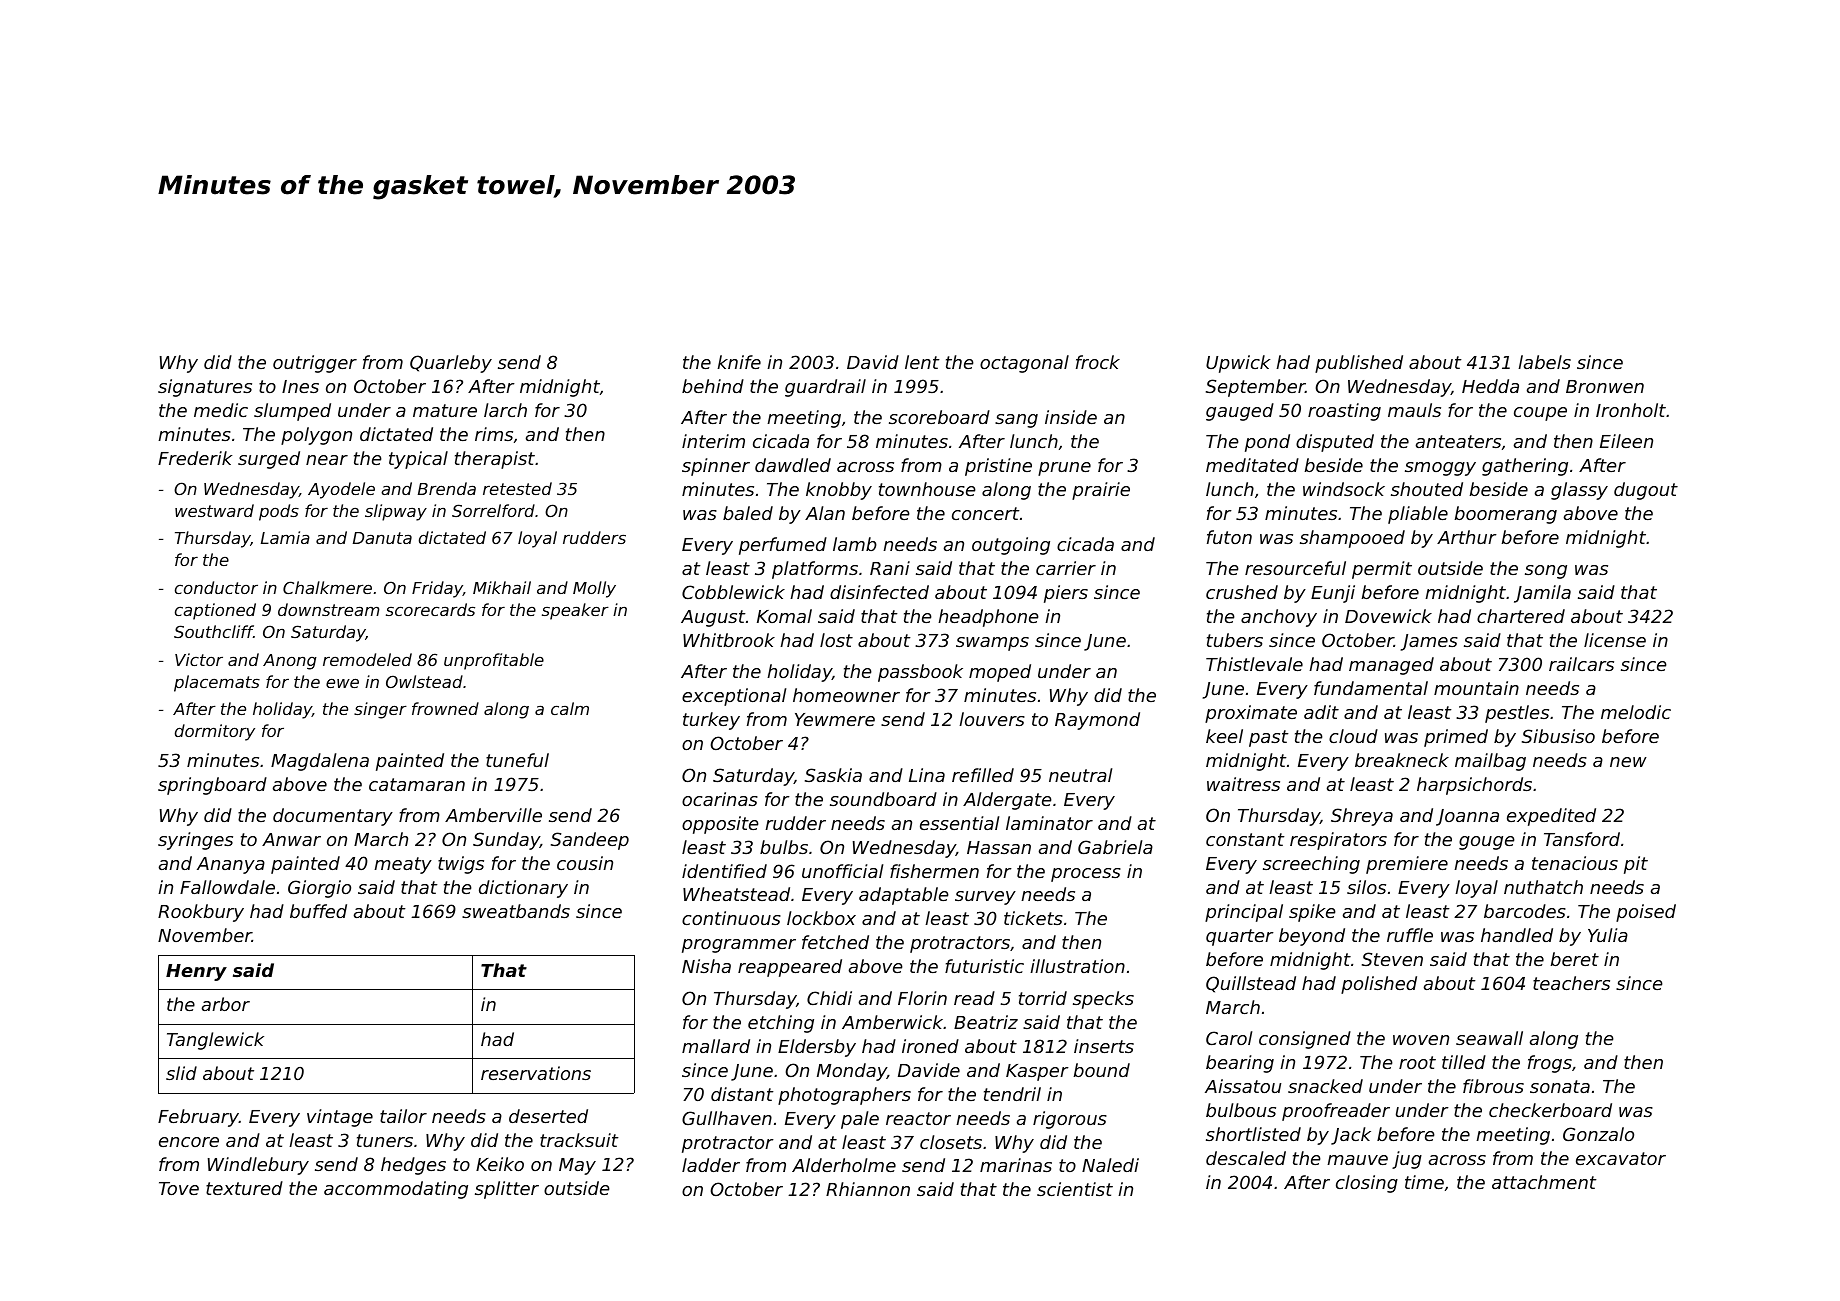  Describe the element at coordinates (413, 1166) in the screenshot. I see `hedges` at that location.
